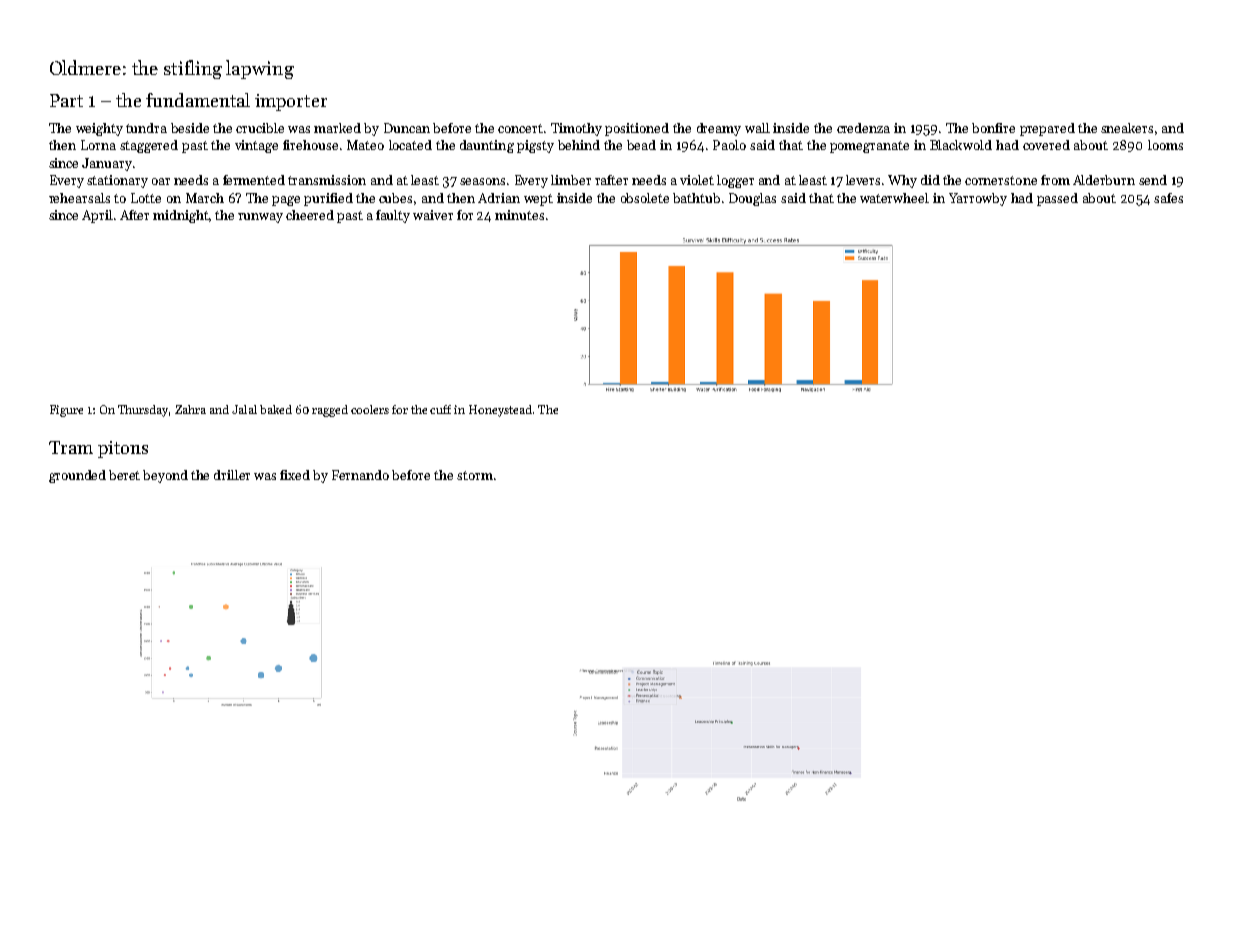  What do you see at coordinates (310, 215) in the document?
I see `cheered` at bounding box center [310, 215].
